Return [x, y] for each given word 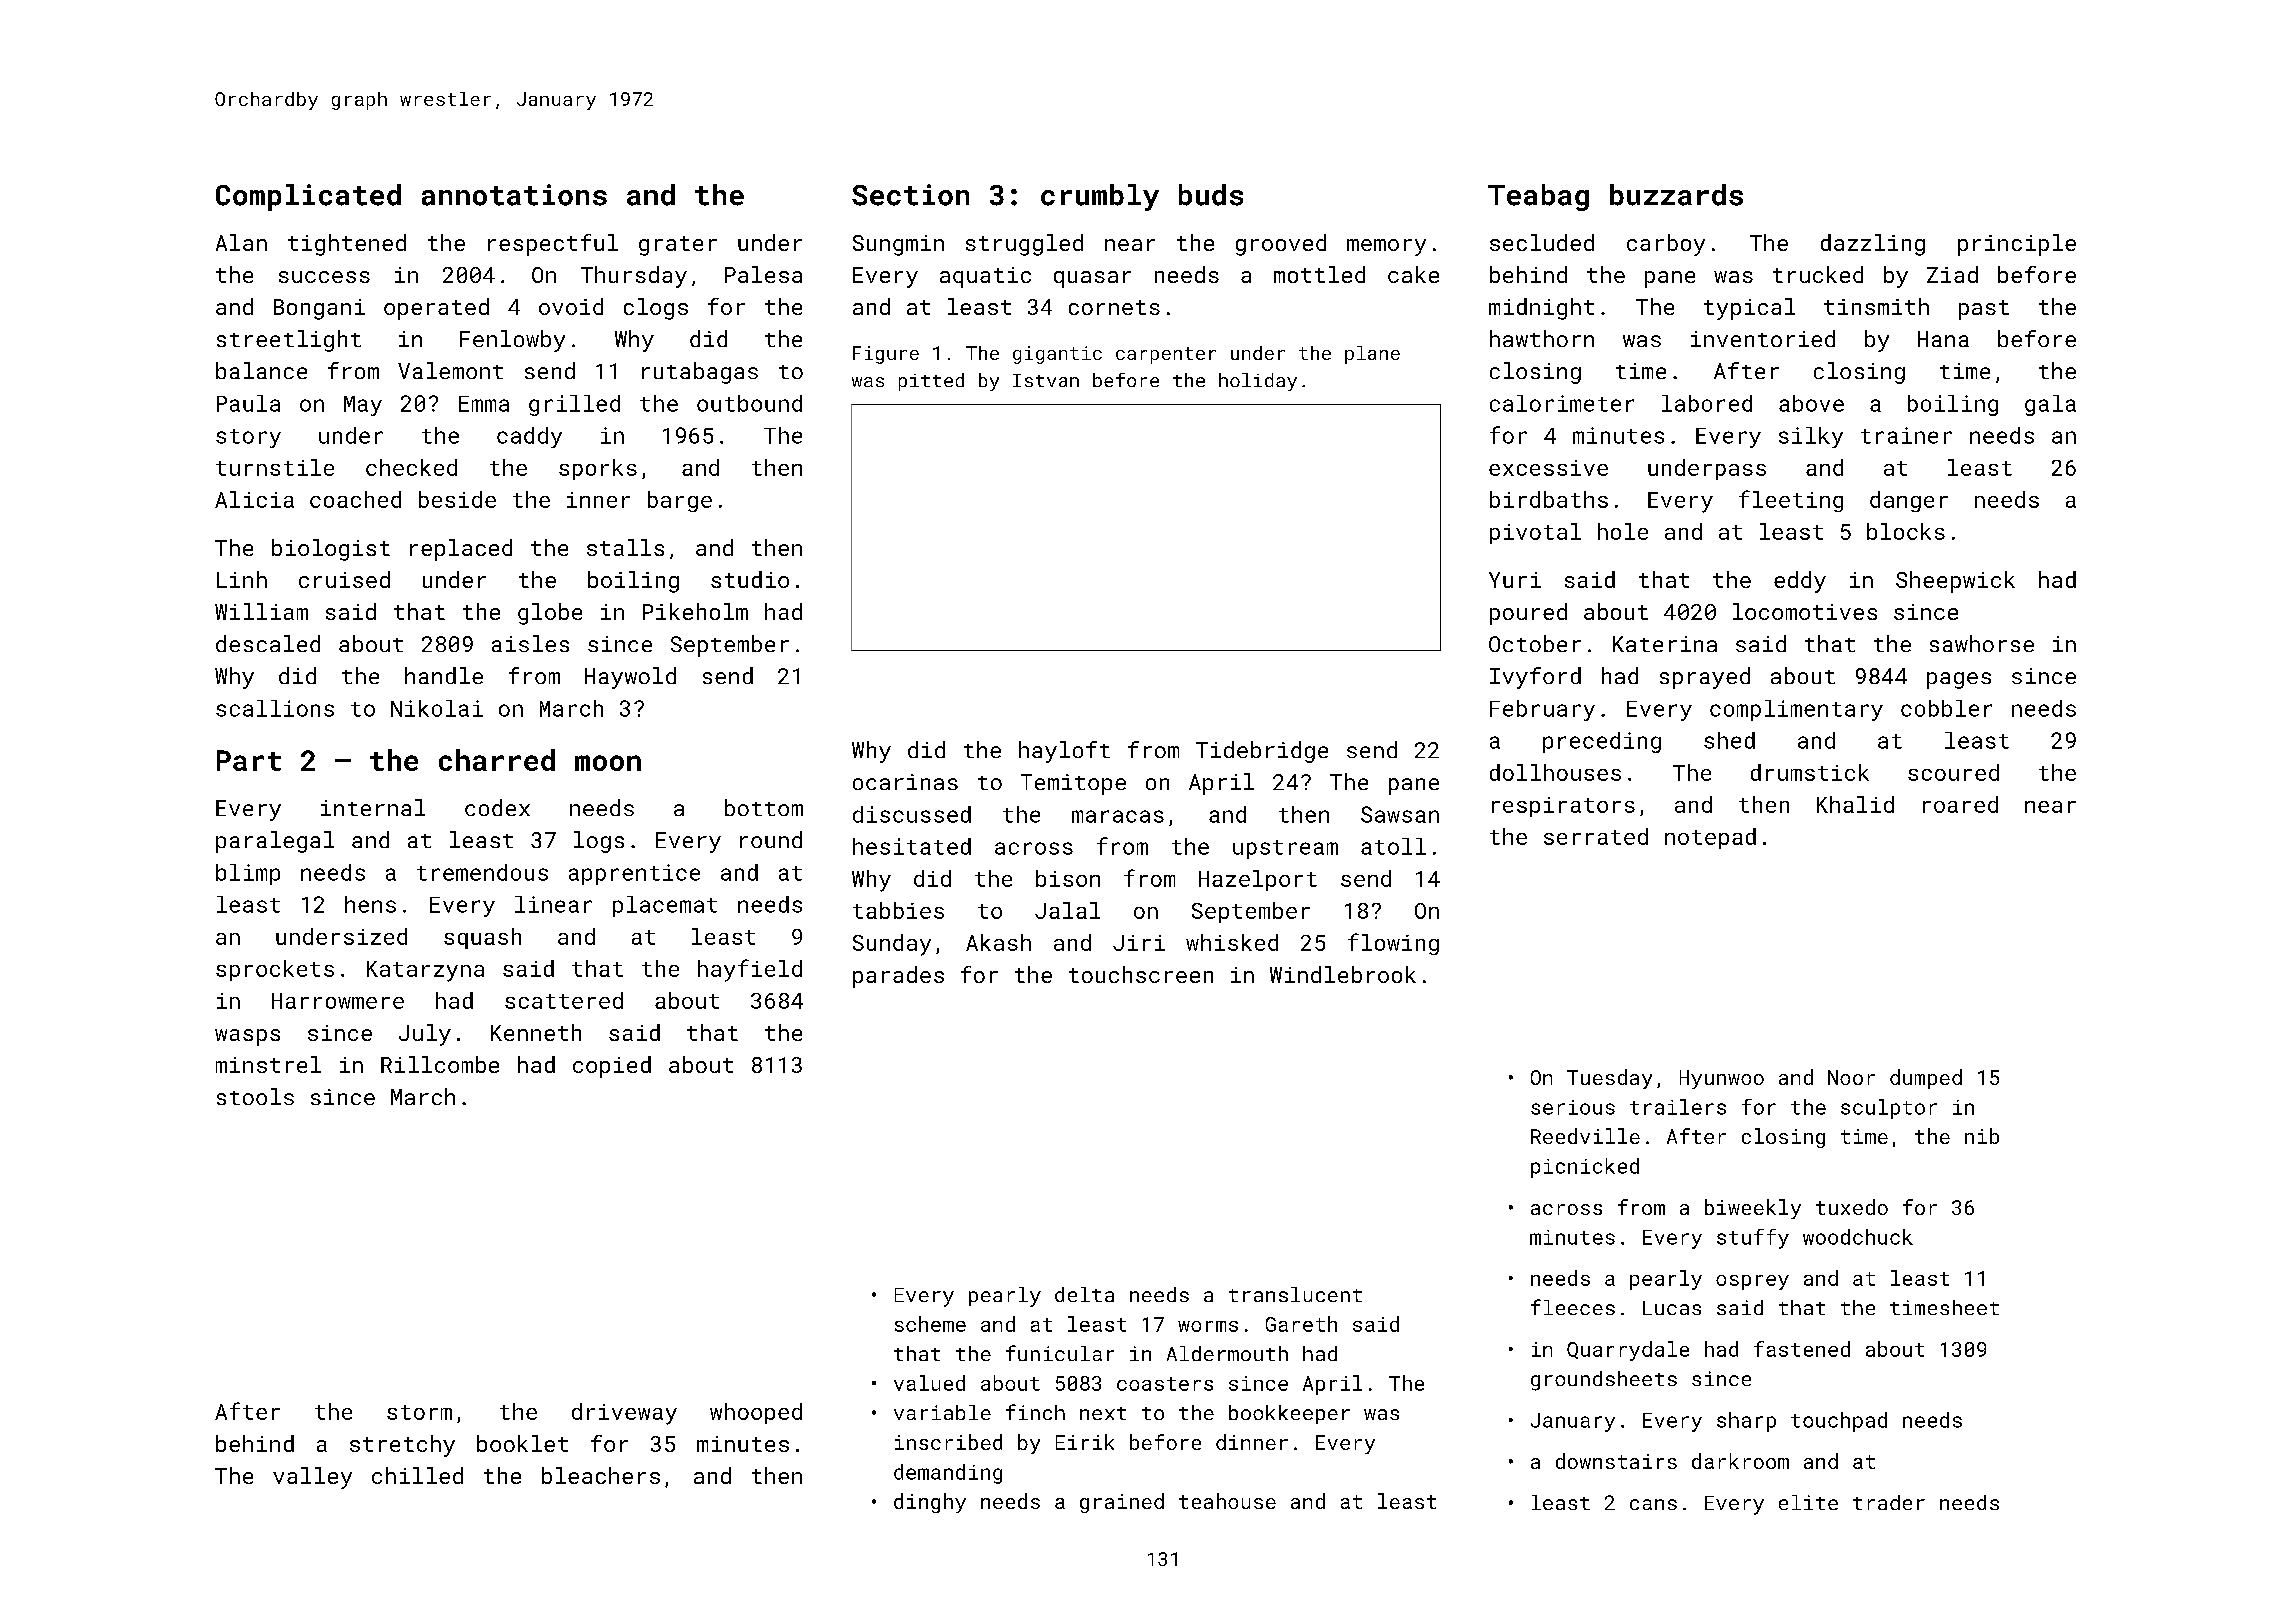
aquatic [985, 277]
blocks [1906, 531]
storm [419, 1412]
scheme [930, 1324]
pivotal [1535, 533]
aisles [530, 643]
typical [1749, 309]
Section [910, 195]
